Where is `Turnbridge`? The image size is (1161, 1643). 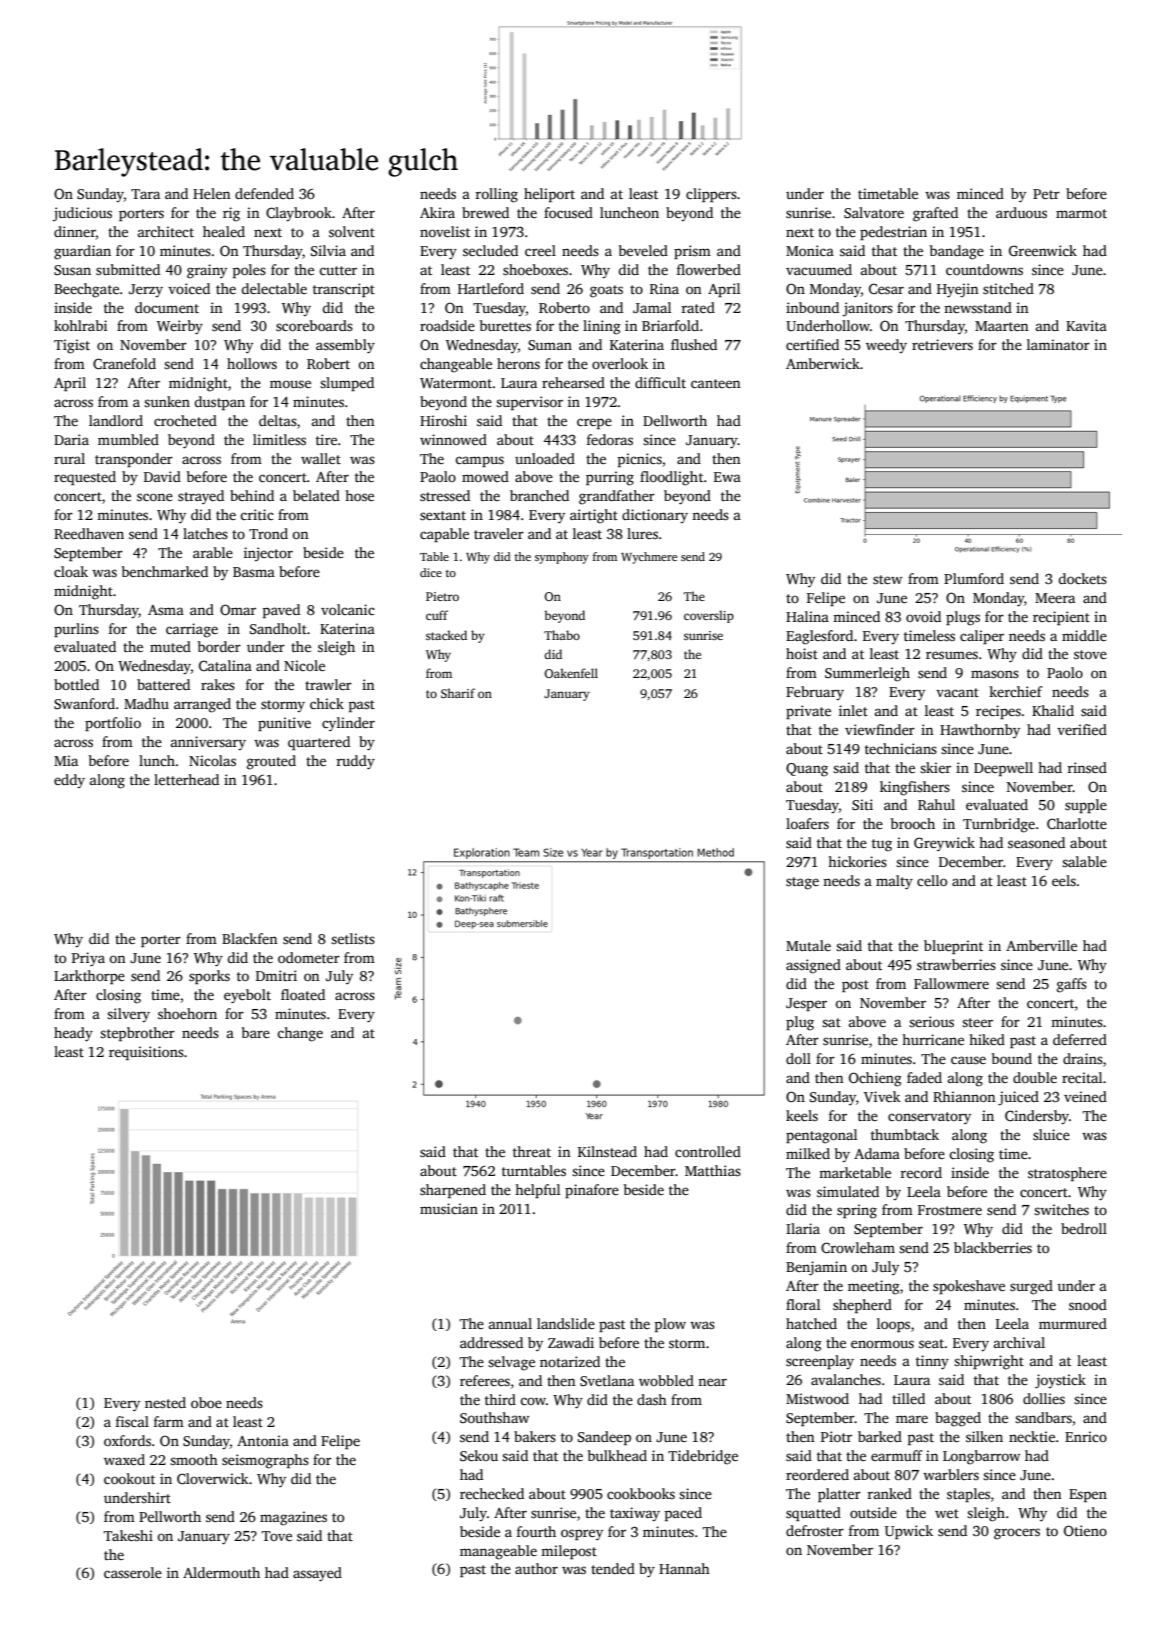
Turnbridge is located at coordinates (999, 825).
